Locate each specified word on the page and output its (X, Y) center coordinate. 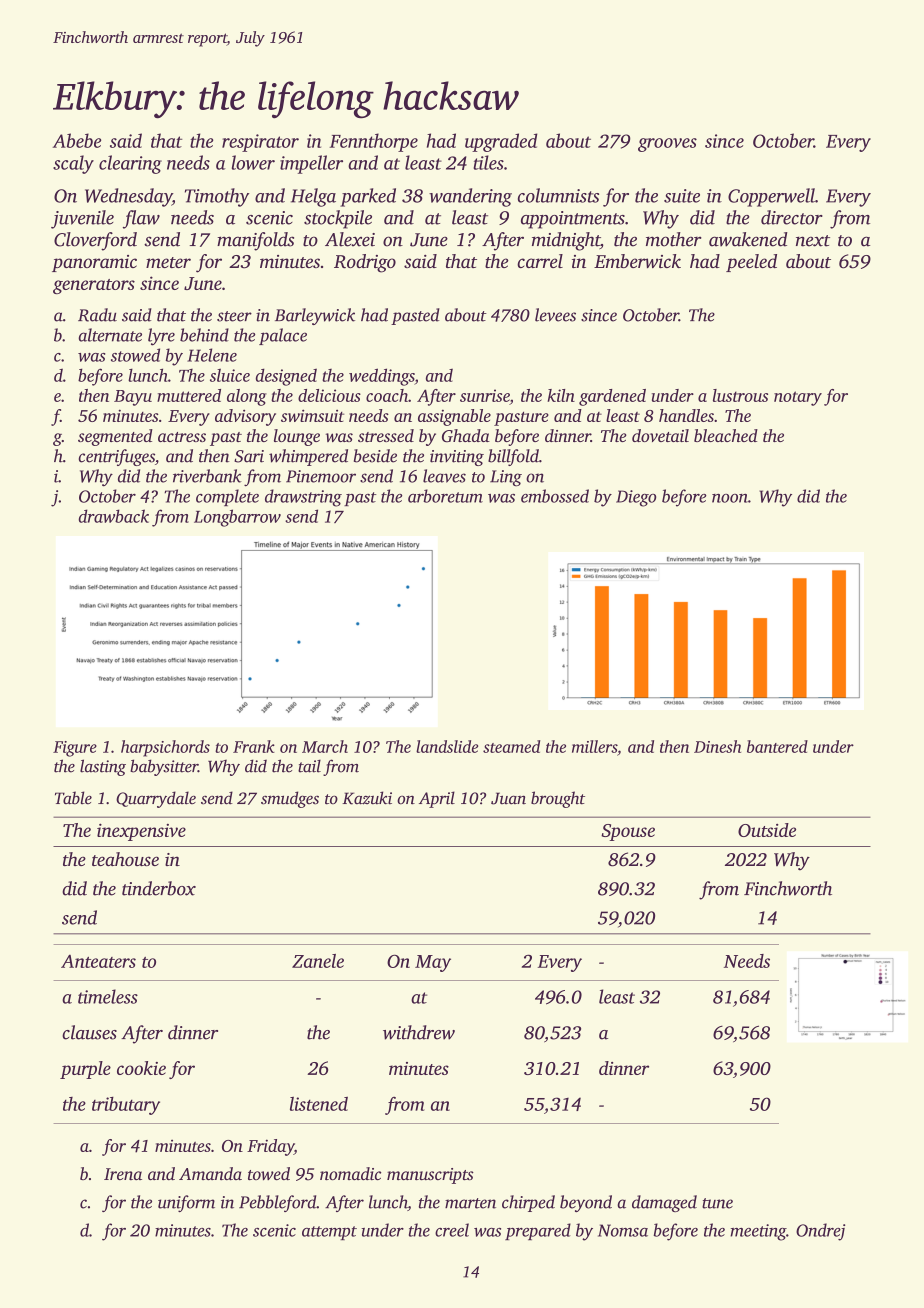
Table (73, 798)
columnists (558, 195)
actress (182, 437)
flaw (141, 219)
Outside (767, 830)
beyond (586, 1203)
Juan (508, 798)
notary (798, 398)
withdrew (419, 1032)
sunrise (485, 395)
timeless (108, 996)
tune (717, 1203)
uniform (186, 1203)
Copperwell (771, 197)
